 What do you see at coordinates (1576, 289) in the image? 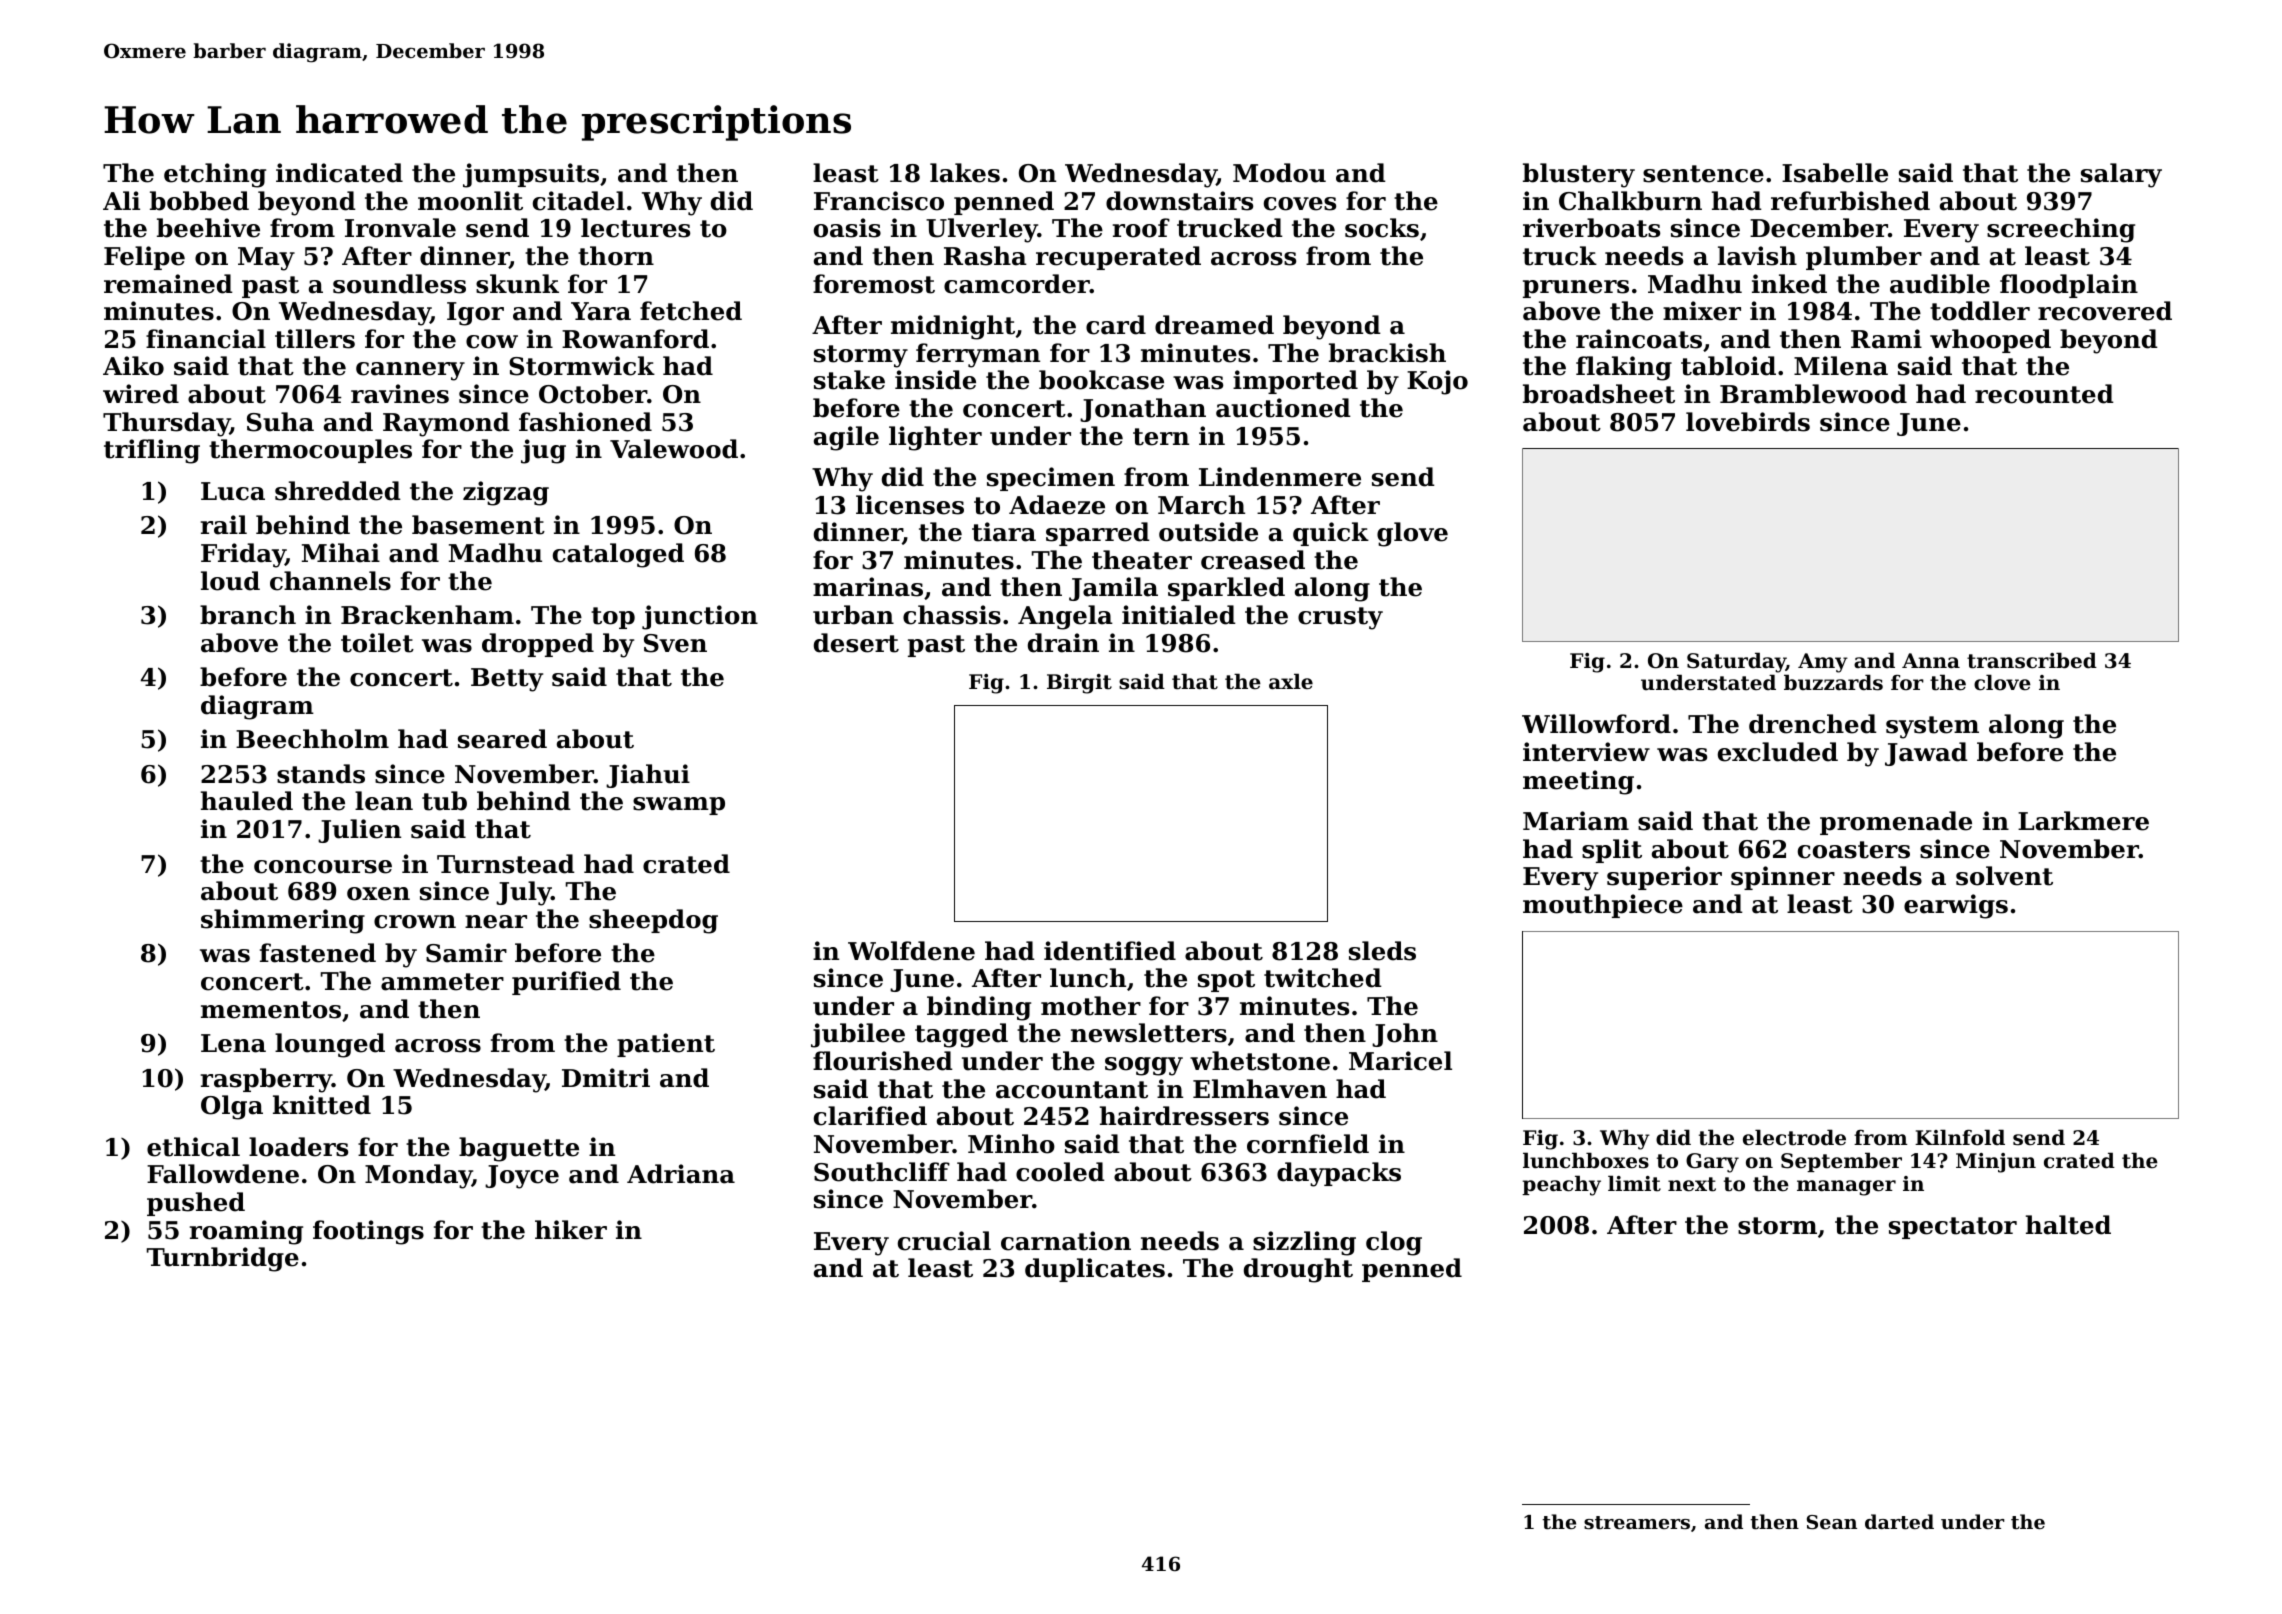
I see `pruners` at bounding box center [1576, 289].
